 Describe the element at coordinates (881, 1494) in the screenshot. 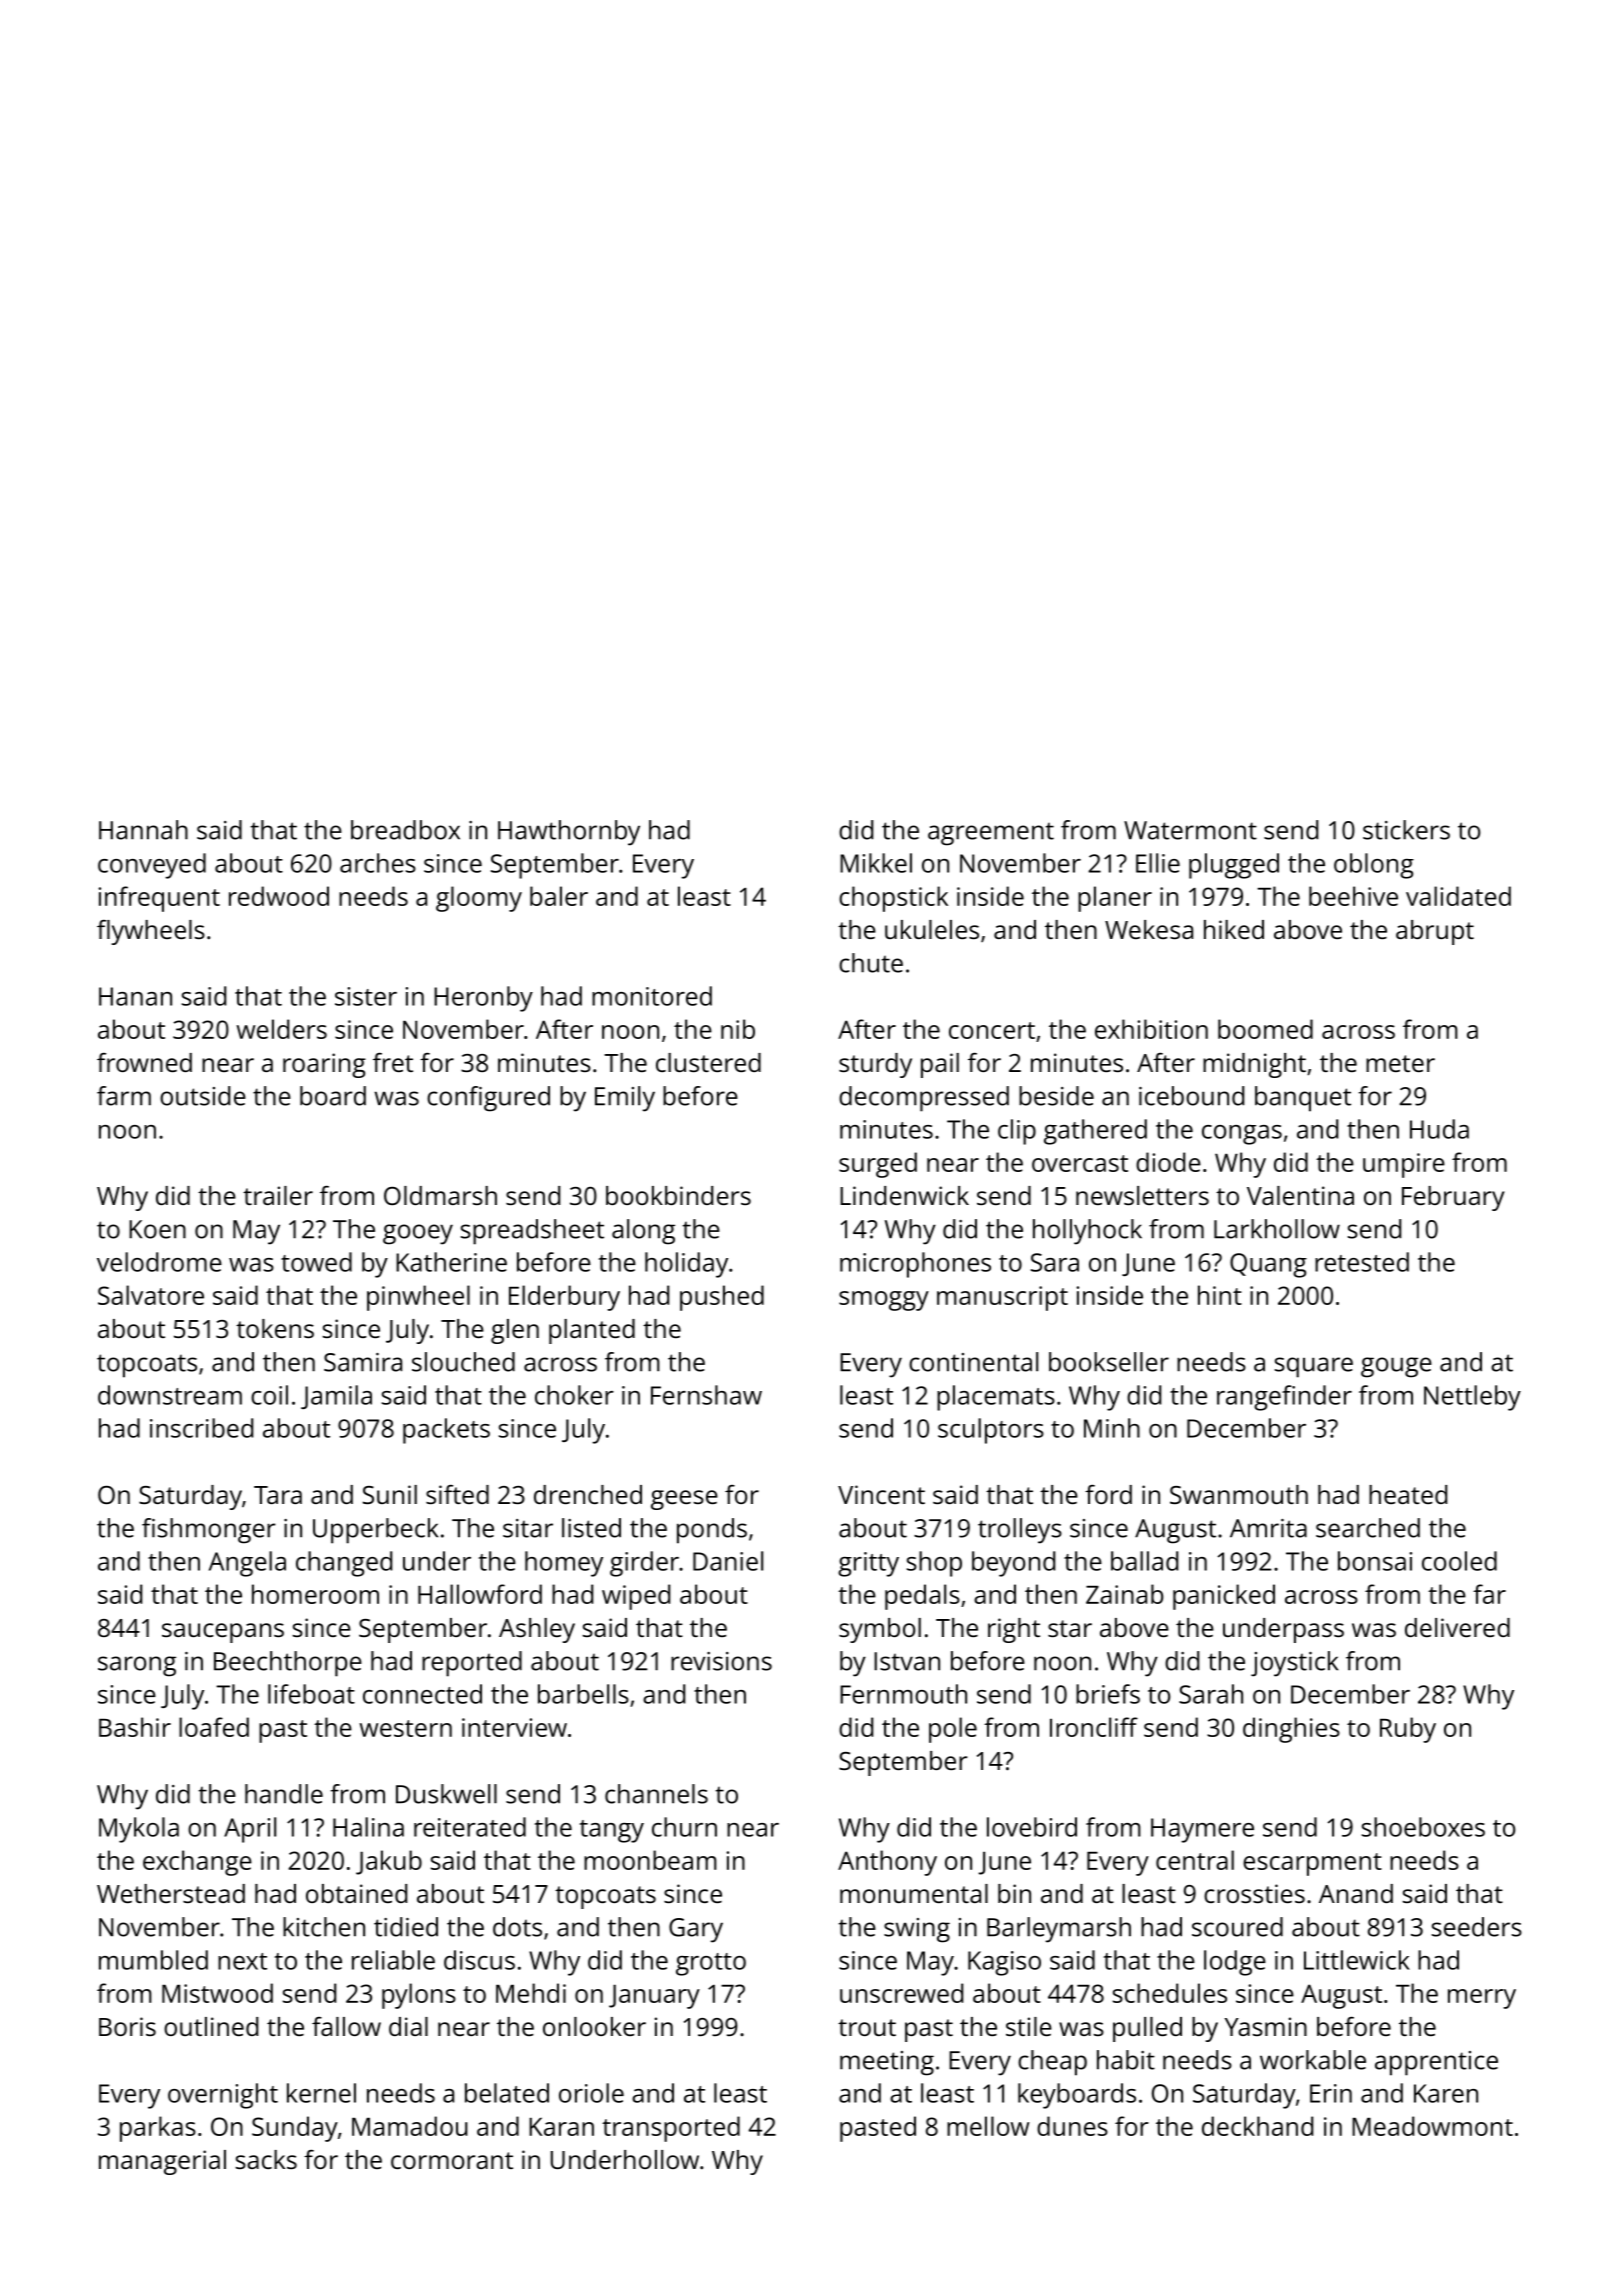

I see `Vincent` at that location.
